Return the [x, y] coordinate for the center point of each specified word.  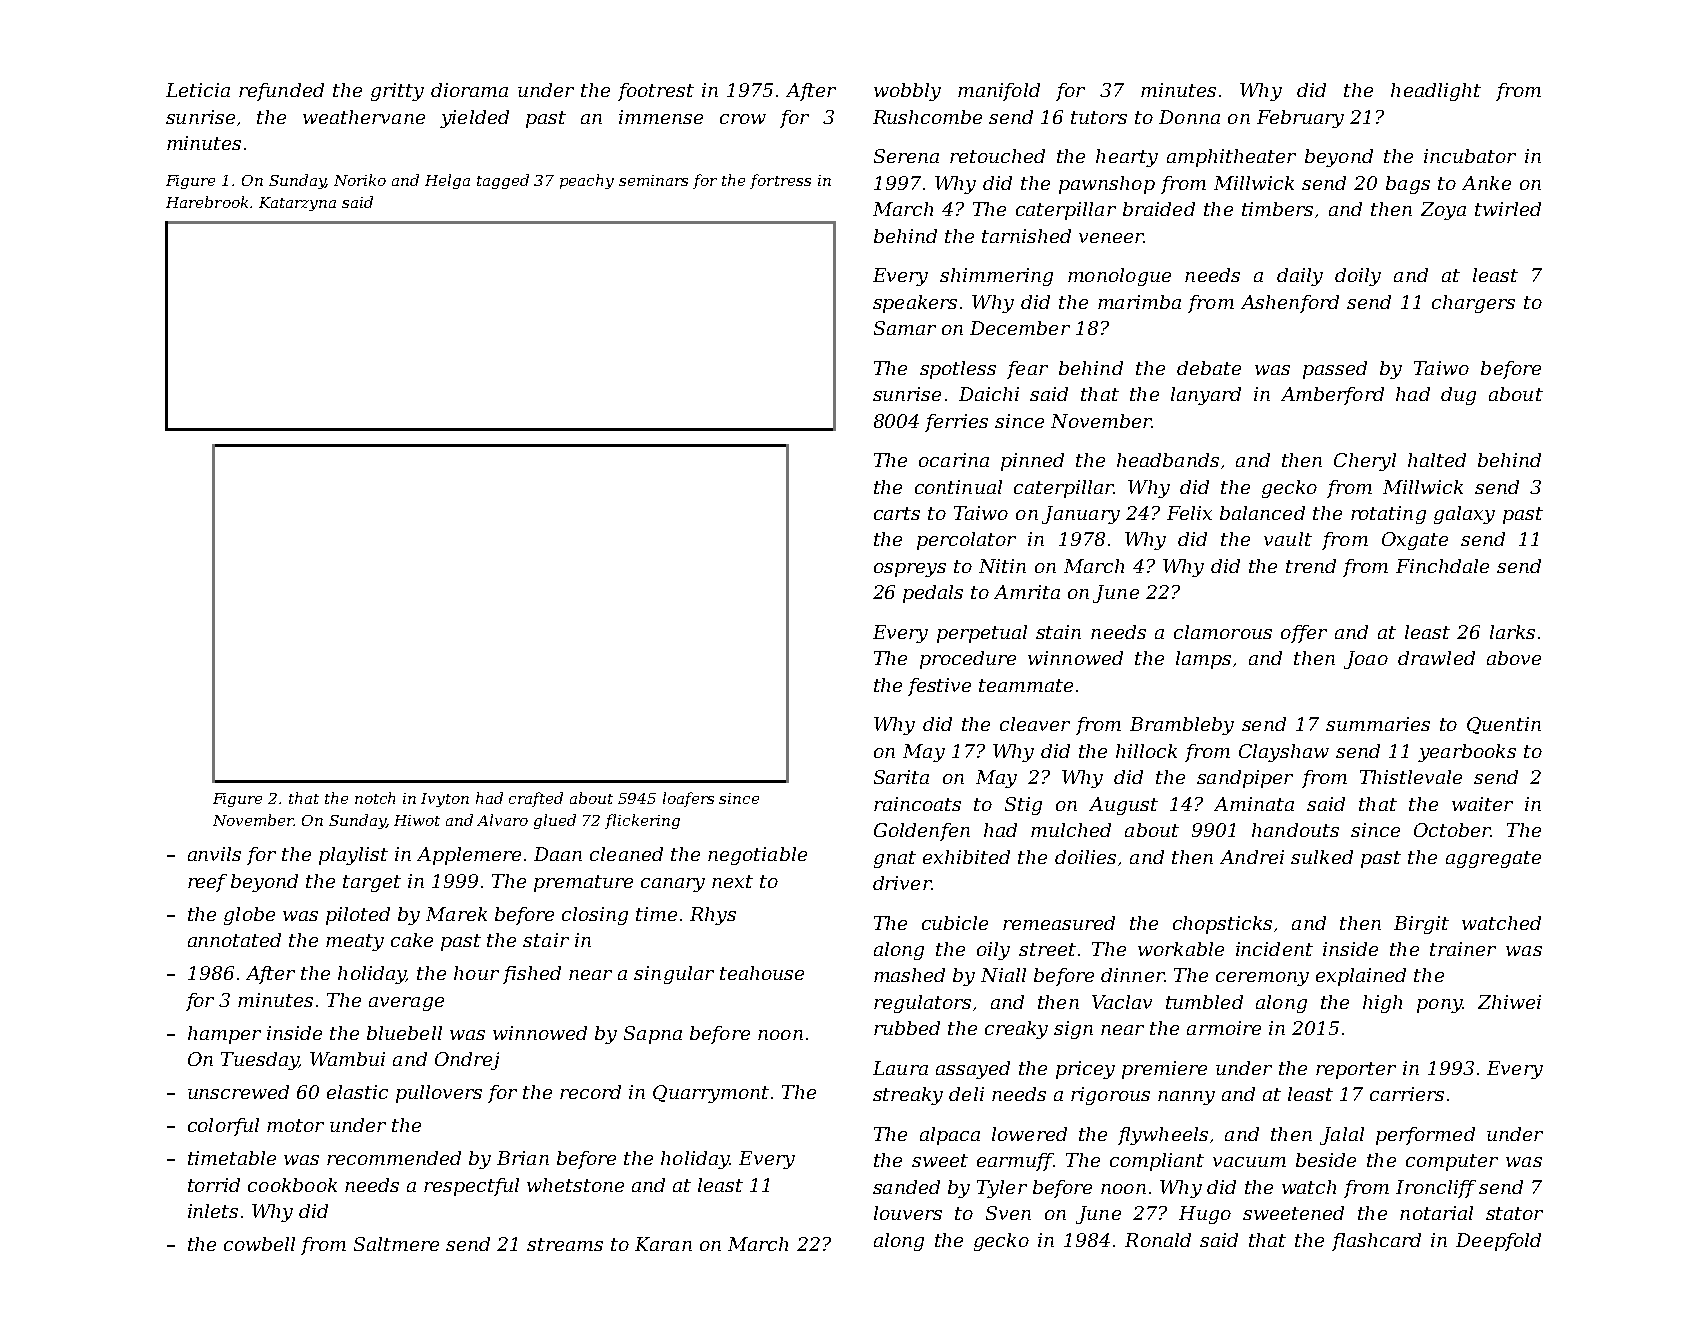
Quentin [1504, 725]
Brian [523, 1158]
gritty [397, 92]
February [1300, 119]
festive [939, 687]
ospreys [910, 570]
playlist [353, 856]
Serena [906, 156]
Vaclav [1122, 1002]
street [1047, 949]
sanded [906, 1187]
